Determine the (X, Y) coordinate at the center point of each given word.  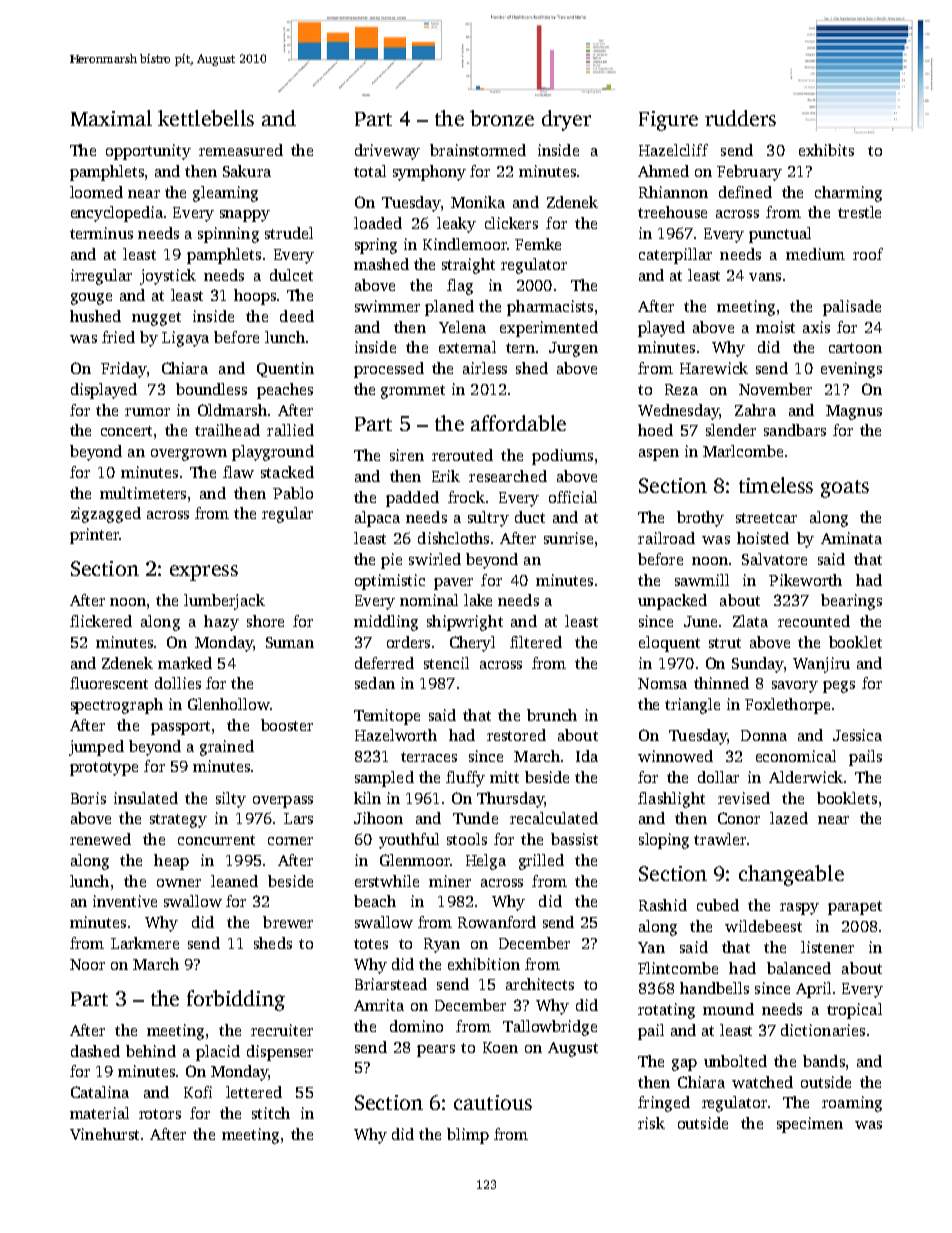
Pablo (293, 493)
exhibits (826, 150)
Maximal (111, 118)
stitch (271, 1113)
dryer (566, 120)
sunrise (568, 538)
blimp (468, 1136)
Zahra (755, 410)
